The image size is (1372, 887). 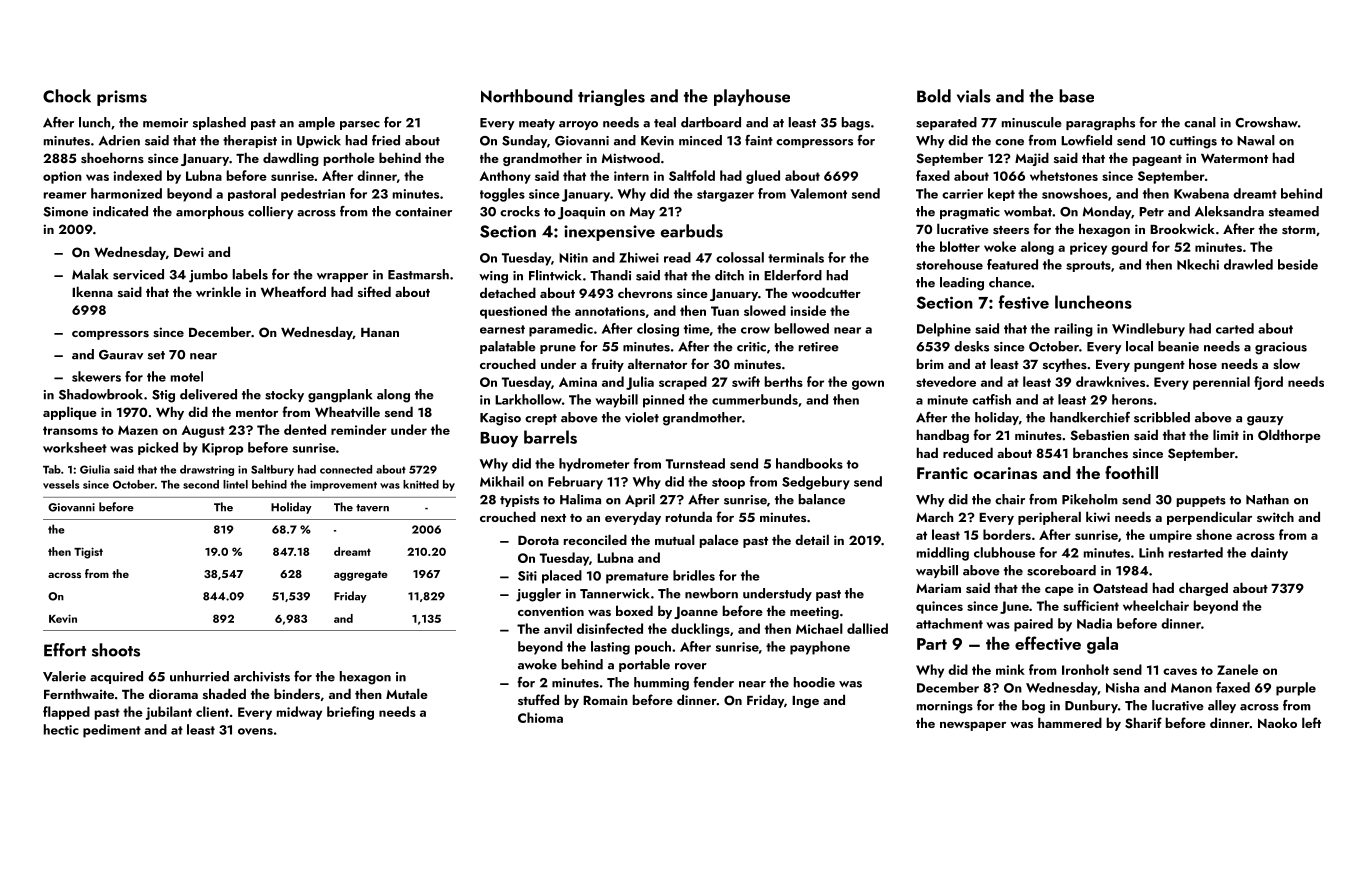 What do you see at coordinates (553, 518) in the screenshot?
I see `next` at bounding box center [553, 518].
